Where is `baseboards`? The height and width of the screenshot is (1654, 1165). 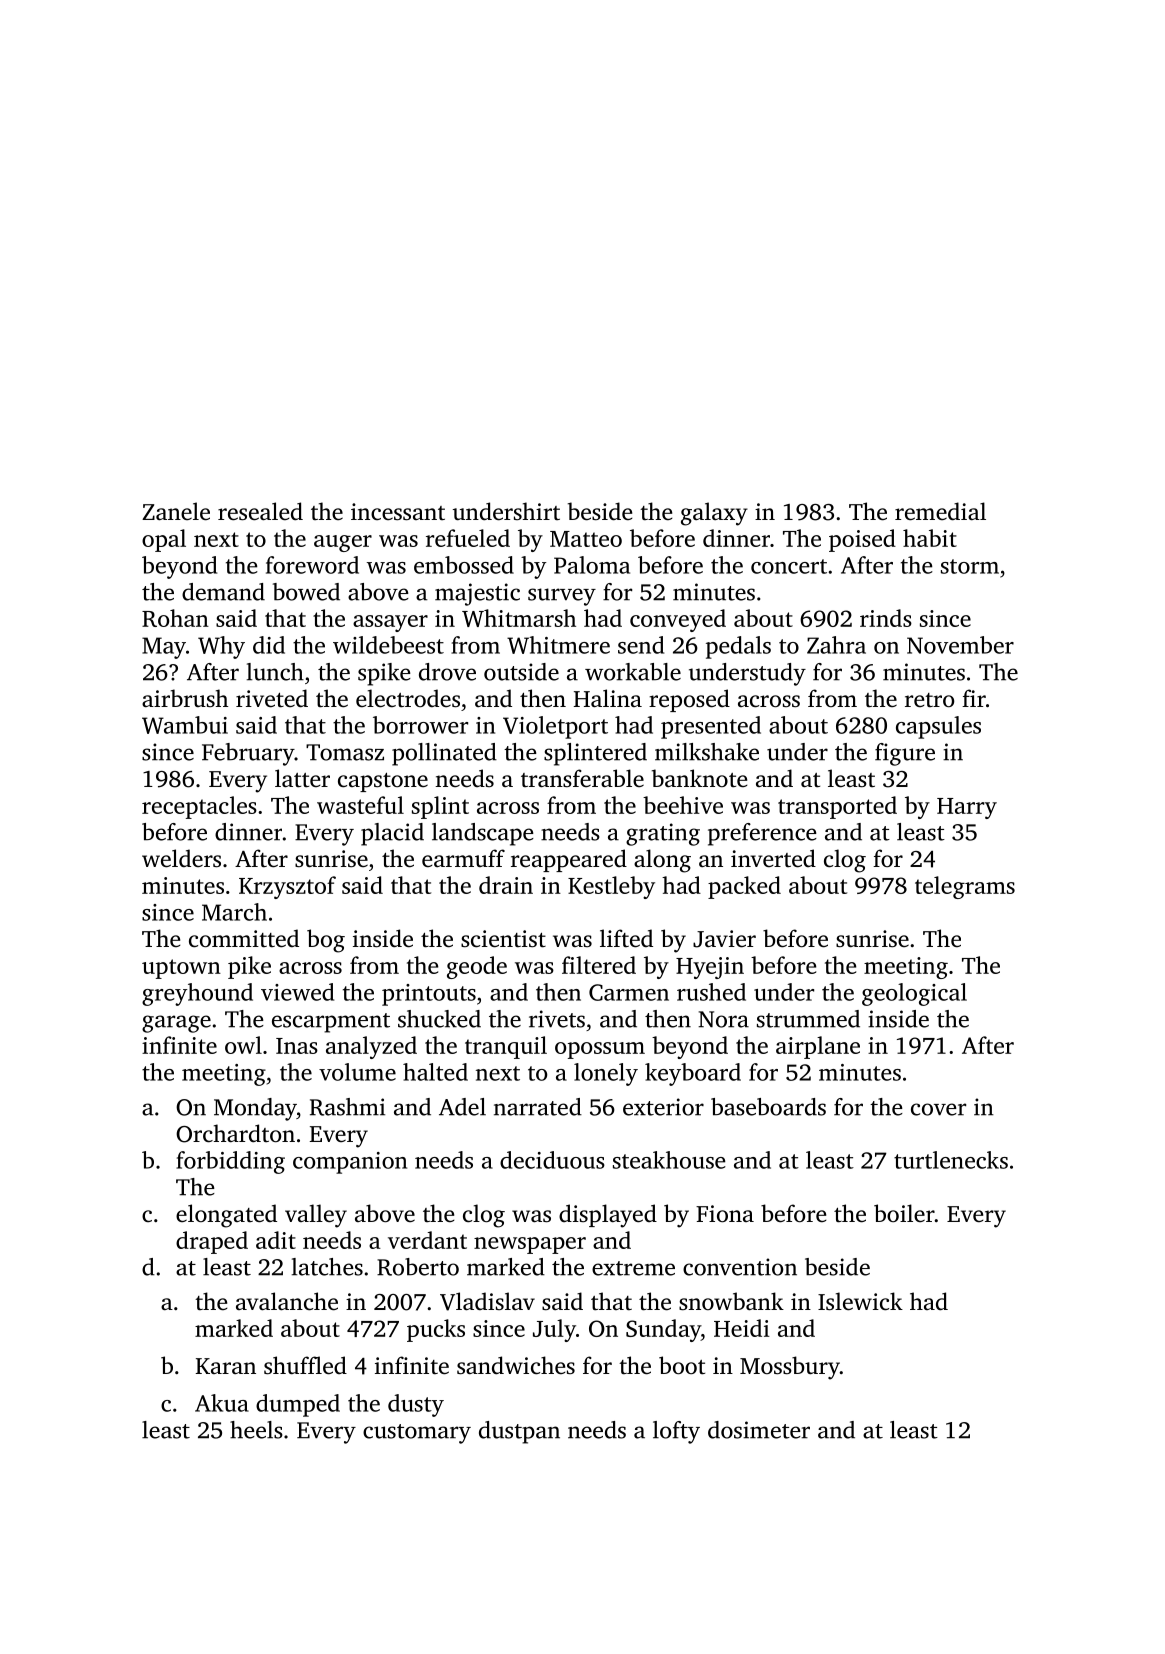 baseboards is located at coordinates (768, 1107).
